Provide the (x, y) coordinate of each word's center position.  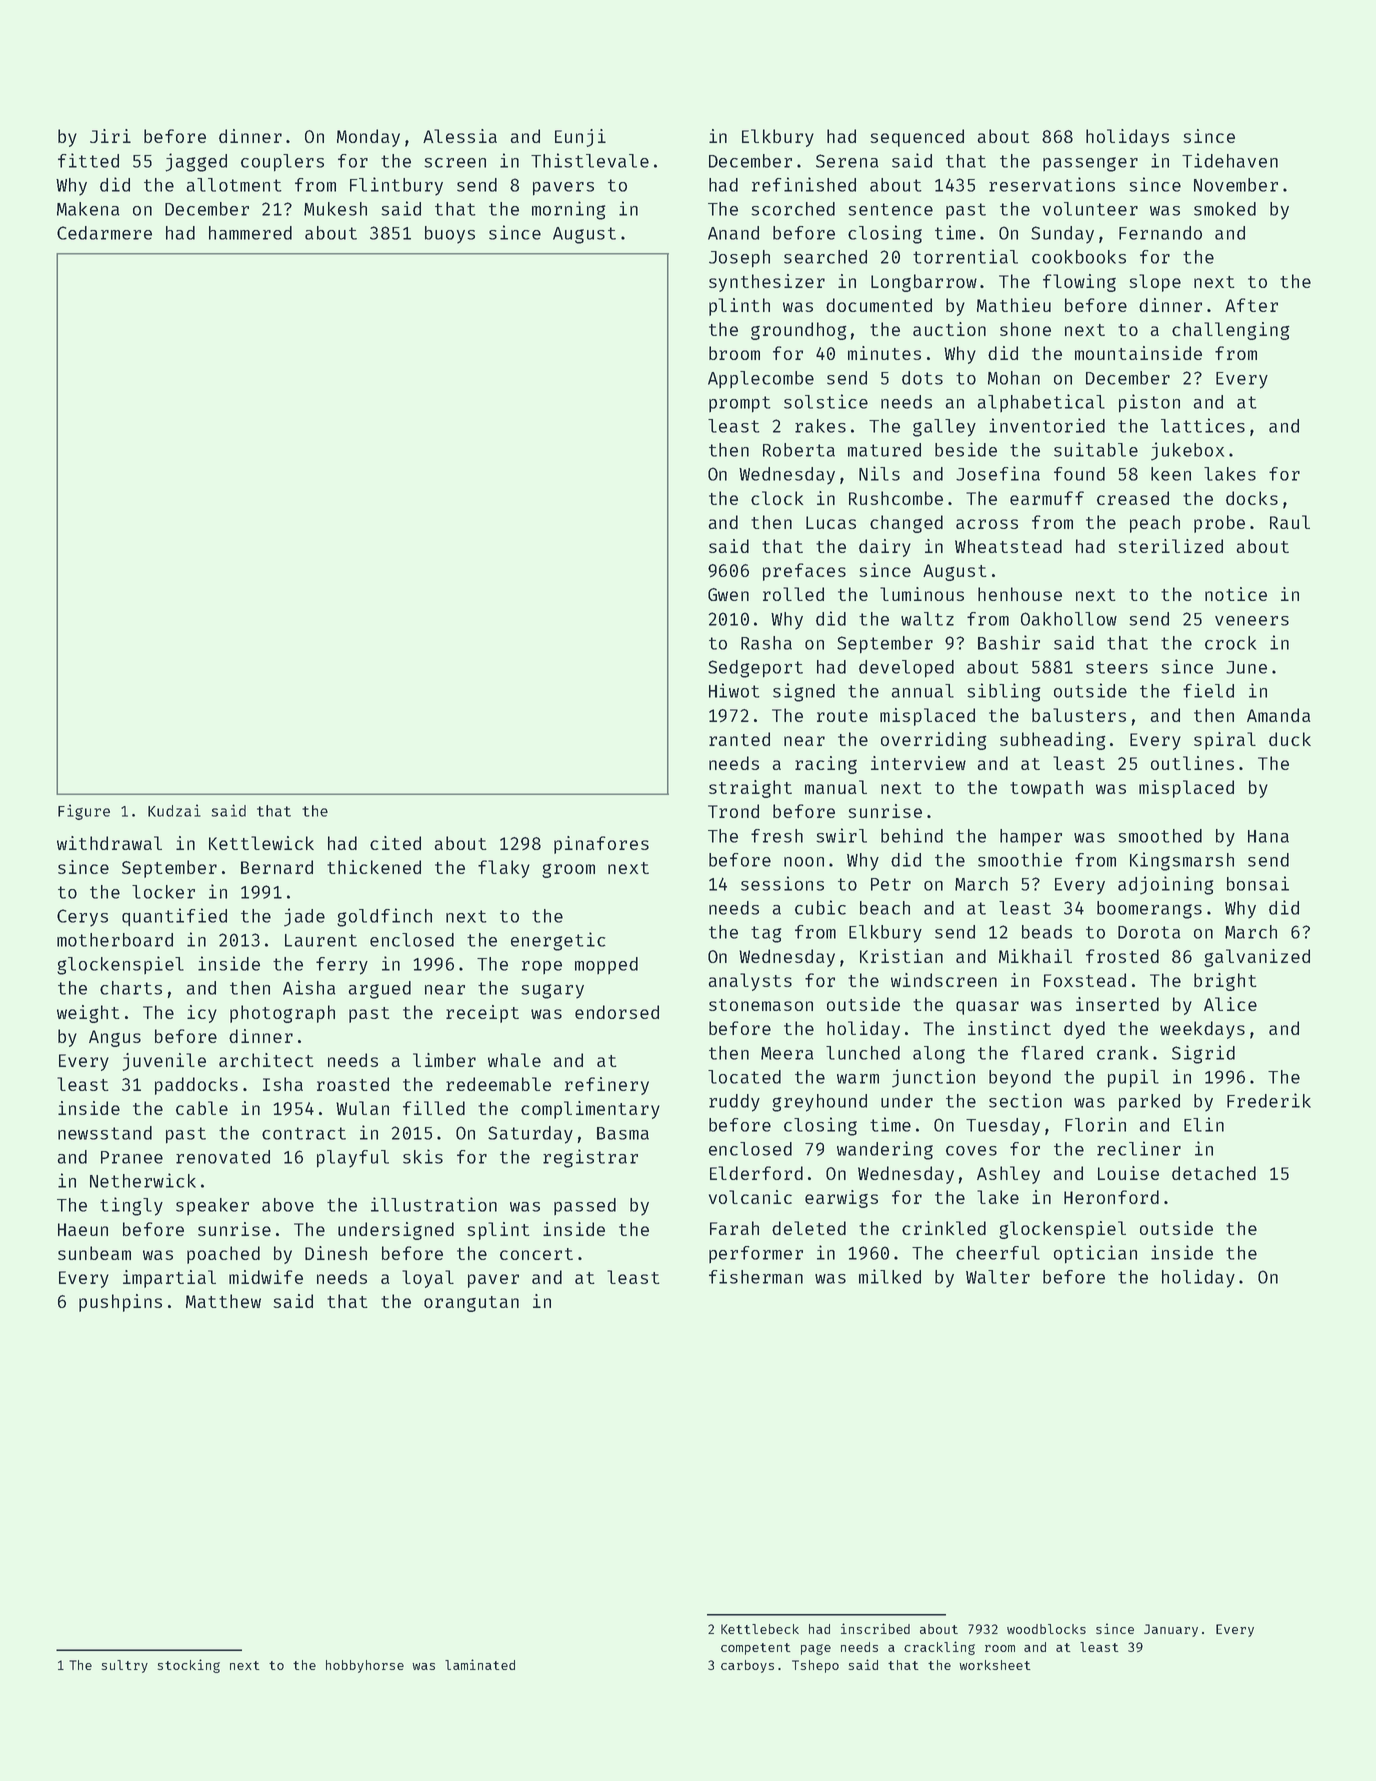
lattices (1203, 425)
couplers (282, 163)
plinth (739, 307)
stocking (189, 1666)
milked (890, 1276)
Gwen (728, 594)
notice (1236, 594)
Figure (84, 812)
